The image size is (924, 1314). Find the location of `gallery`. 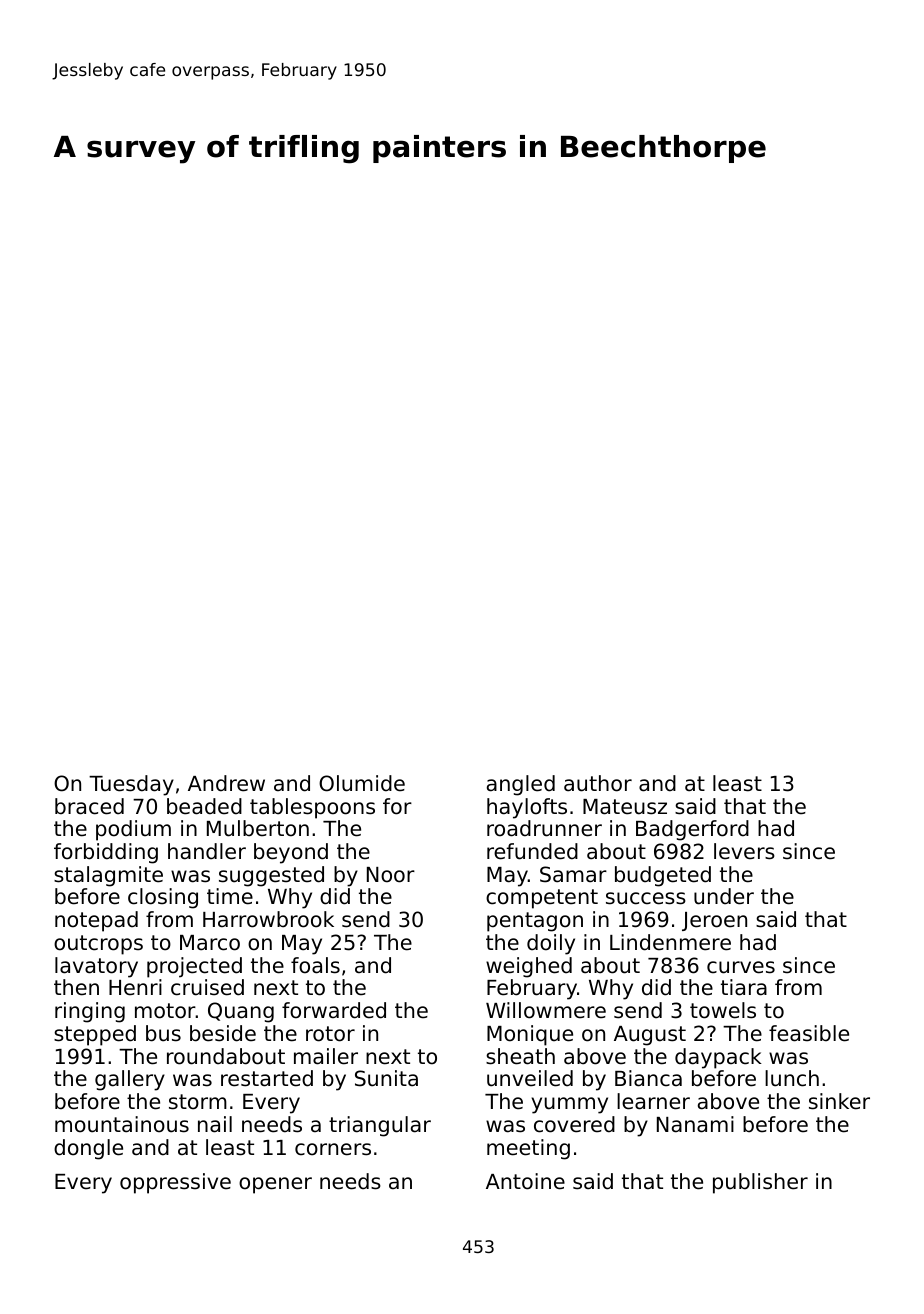

gallery is located at coordinates (130, 1080).
